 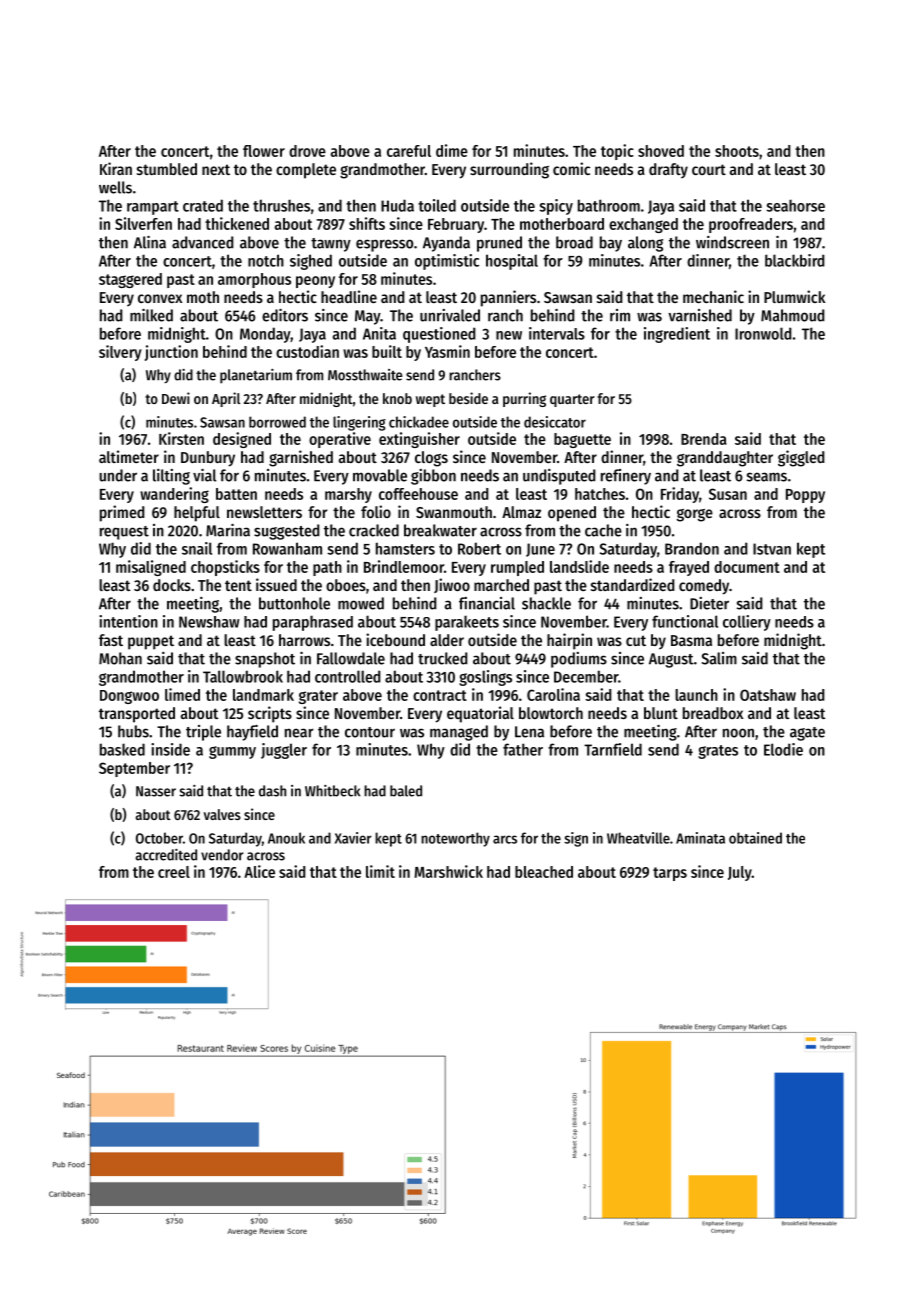 What do you see at coordinates (553, 694) in the document?
I see `Carolina` at bounding box center [553, 694].
